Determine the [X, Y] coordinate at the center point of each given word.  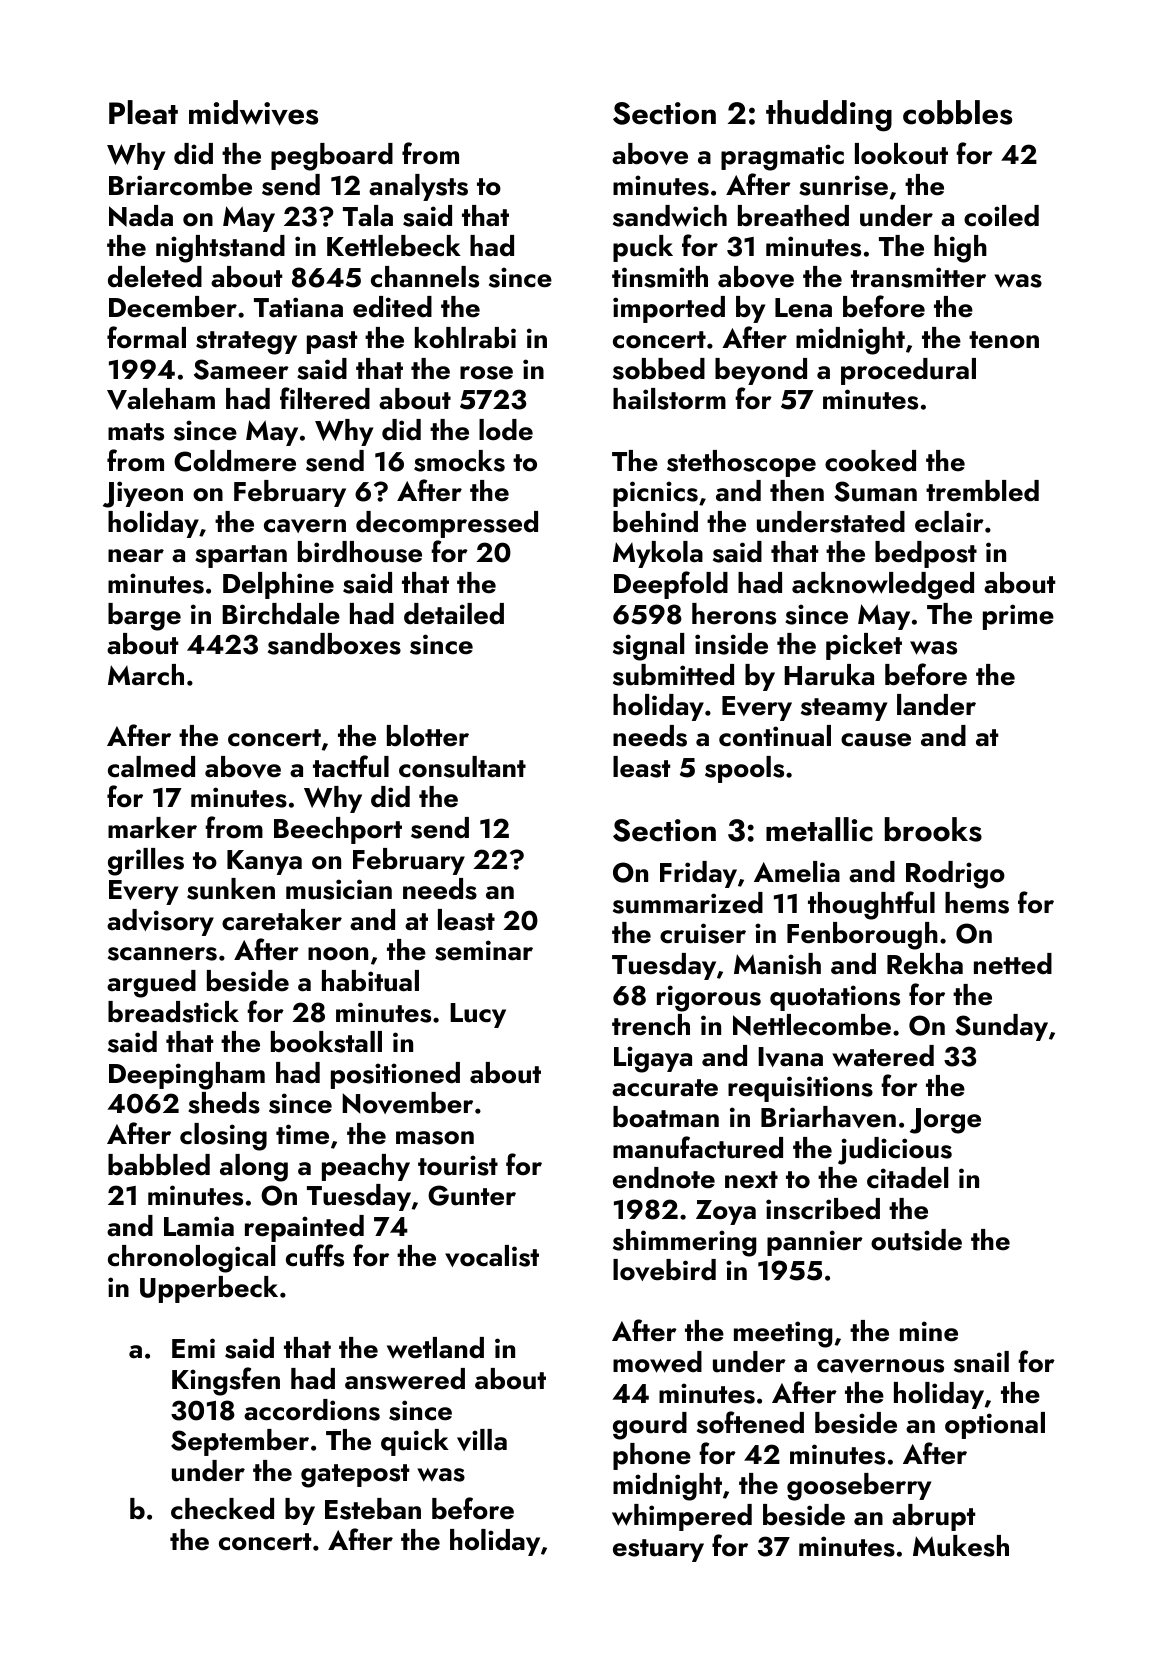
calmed [151, 767]
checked [222, 1509]
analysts [418, 187]
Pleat [143, 112]
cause [876, 740]
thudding [829, 116]
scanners [162, 954]
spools [744, 769]
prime [1018, 617]
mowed [657, 1362]
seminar [484, 950]
